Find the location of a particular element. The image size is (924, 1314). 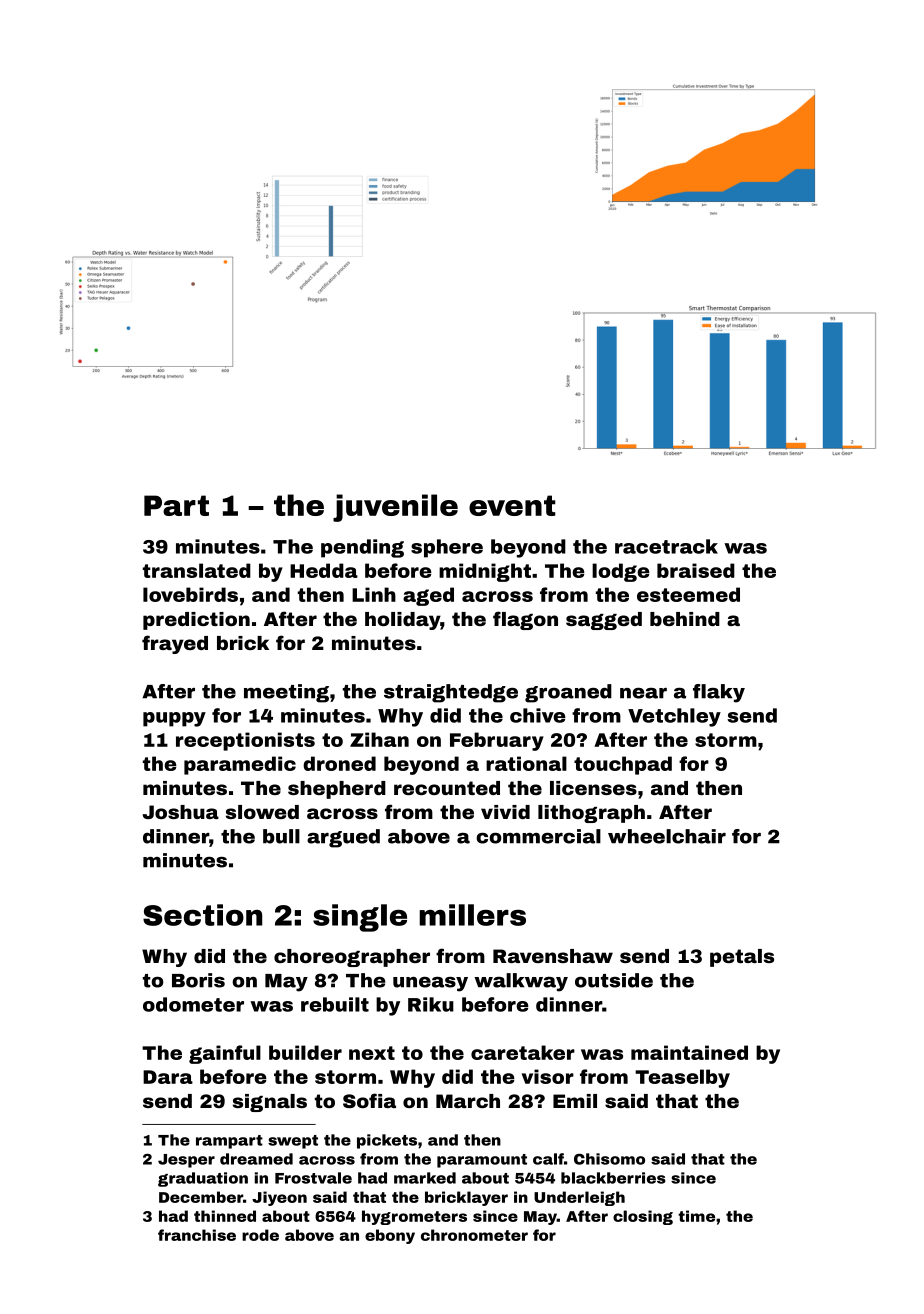

closing is located at coordinates (643, 1217).
